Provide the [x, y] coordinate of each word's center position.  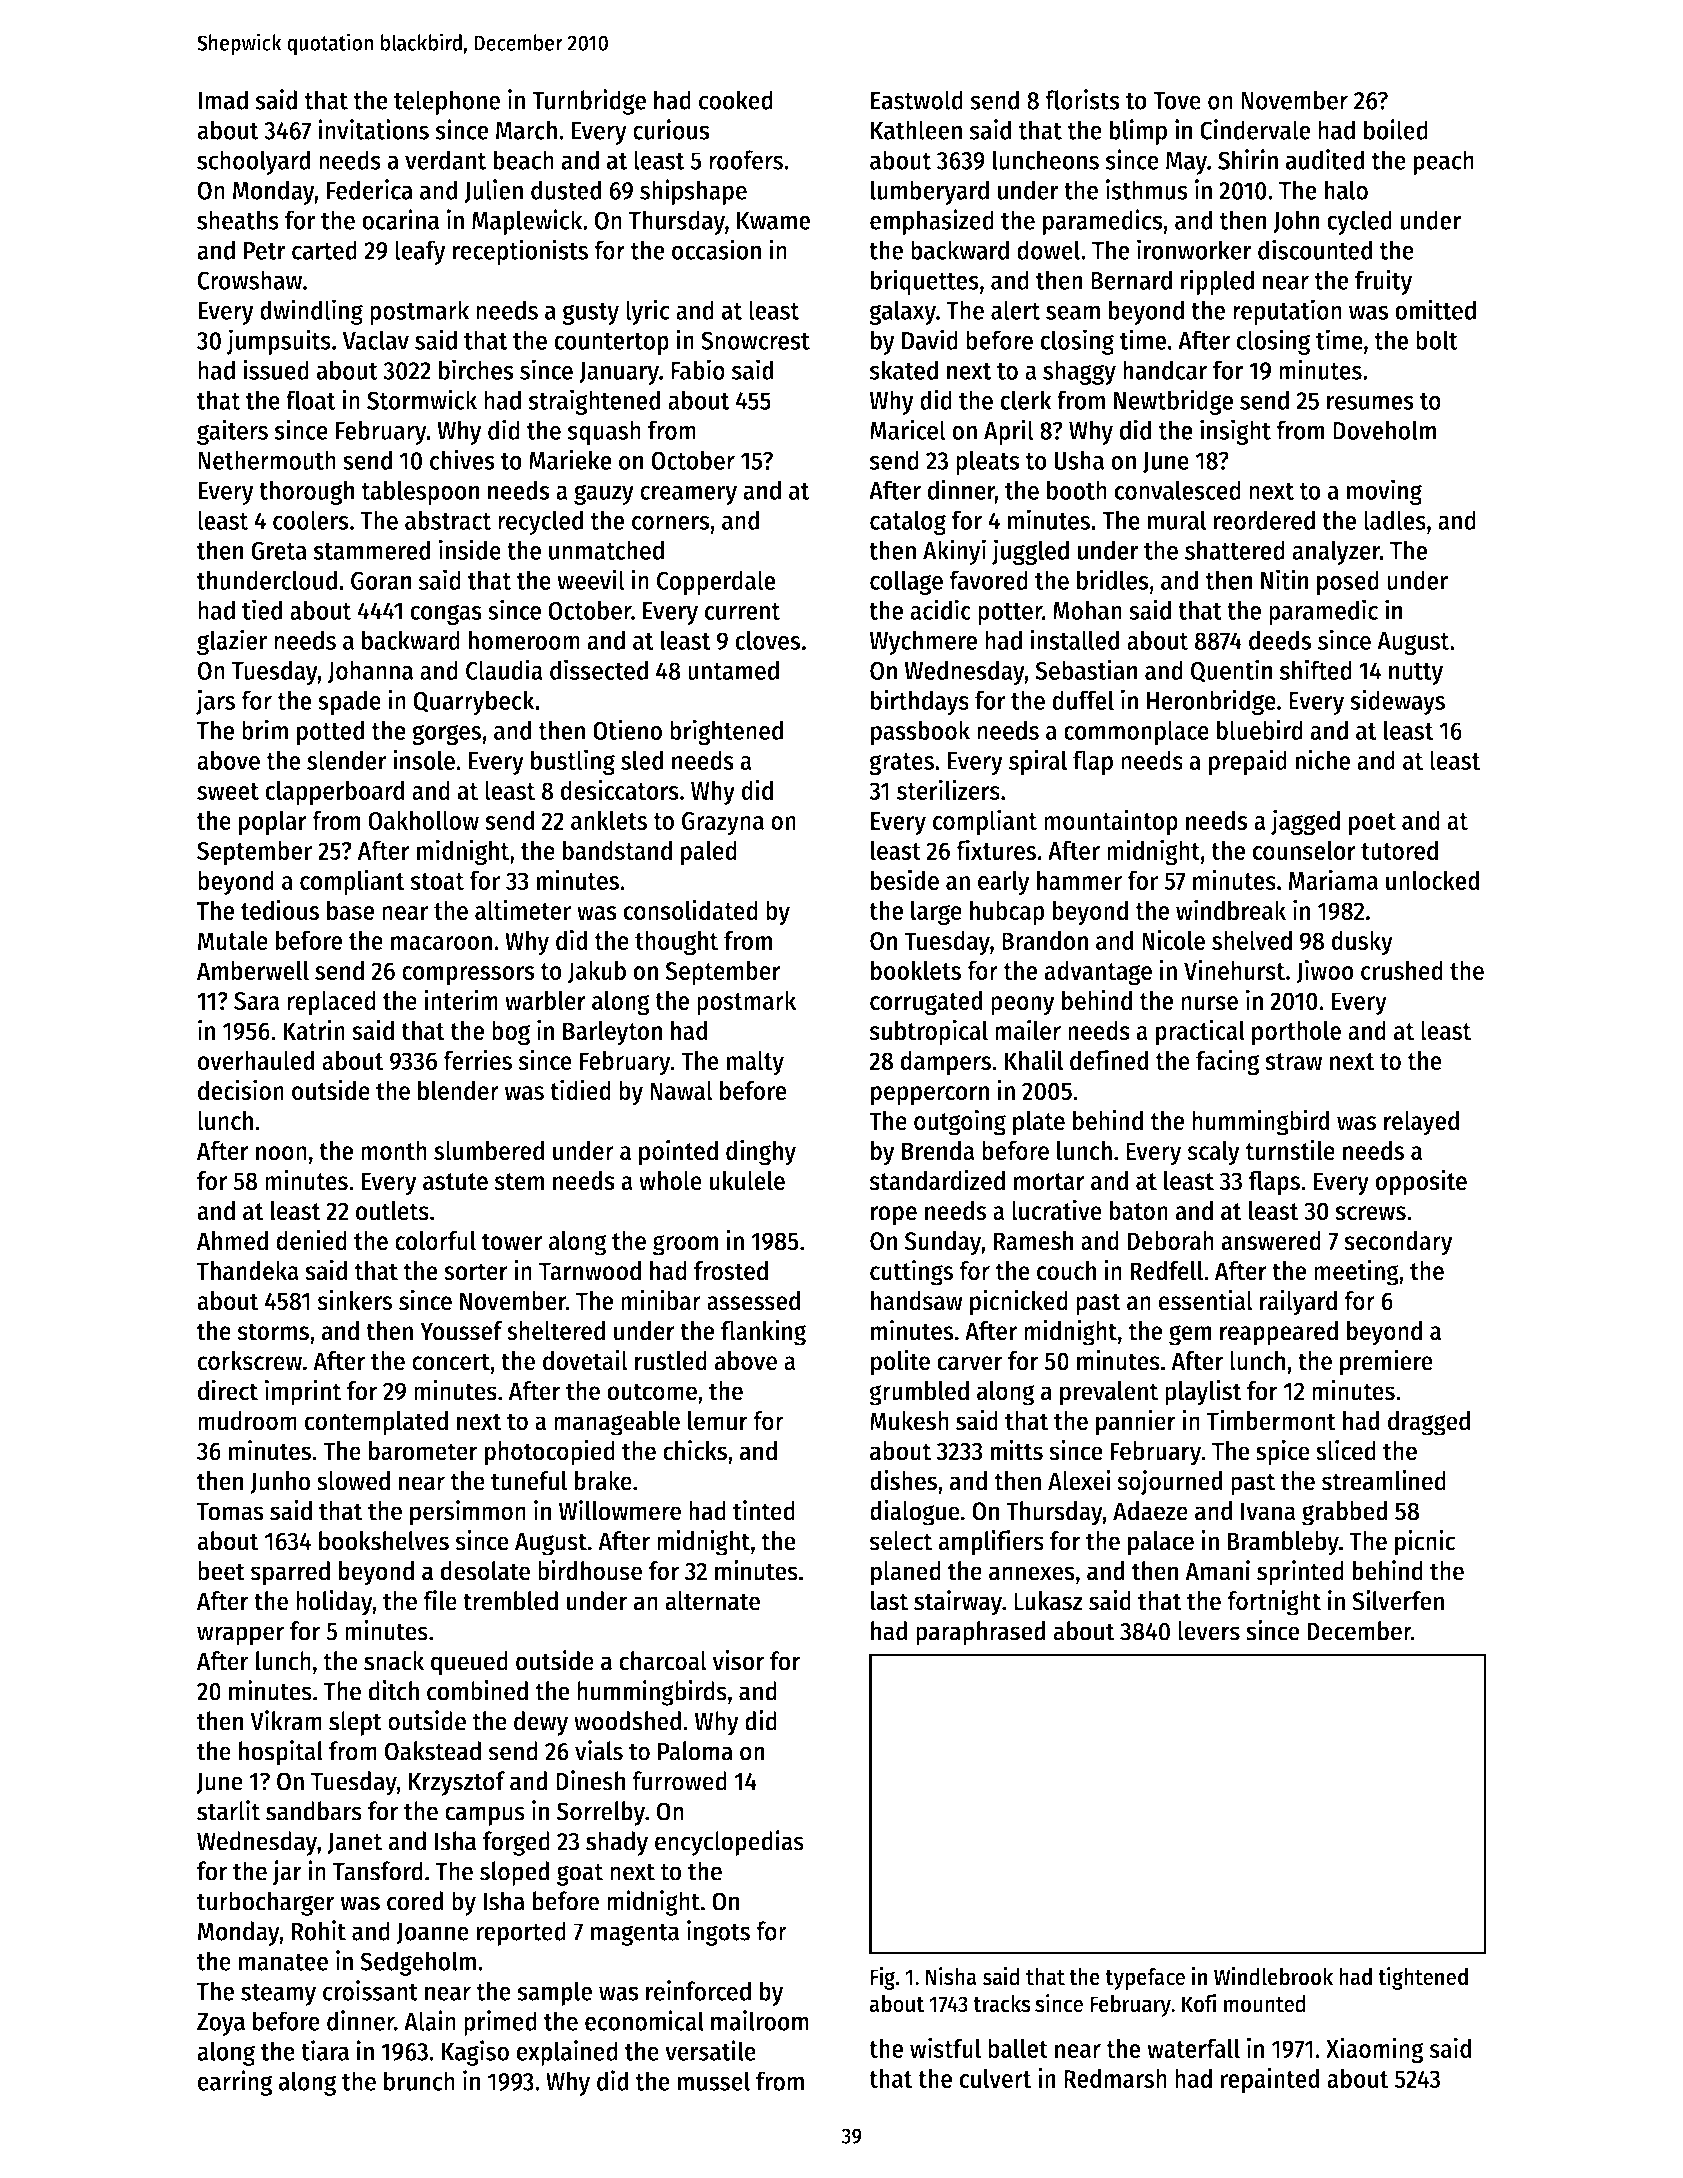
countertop [611, 344]
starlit [228, 1810]
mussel [713, 2081]
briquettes [925, 282]
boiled [1396, 129]
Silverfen [1398, 1600]
